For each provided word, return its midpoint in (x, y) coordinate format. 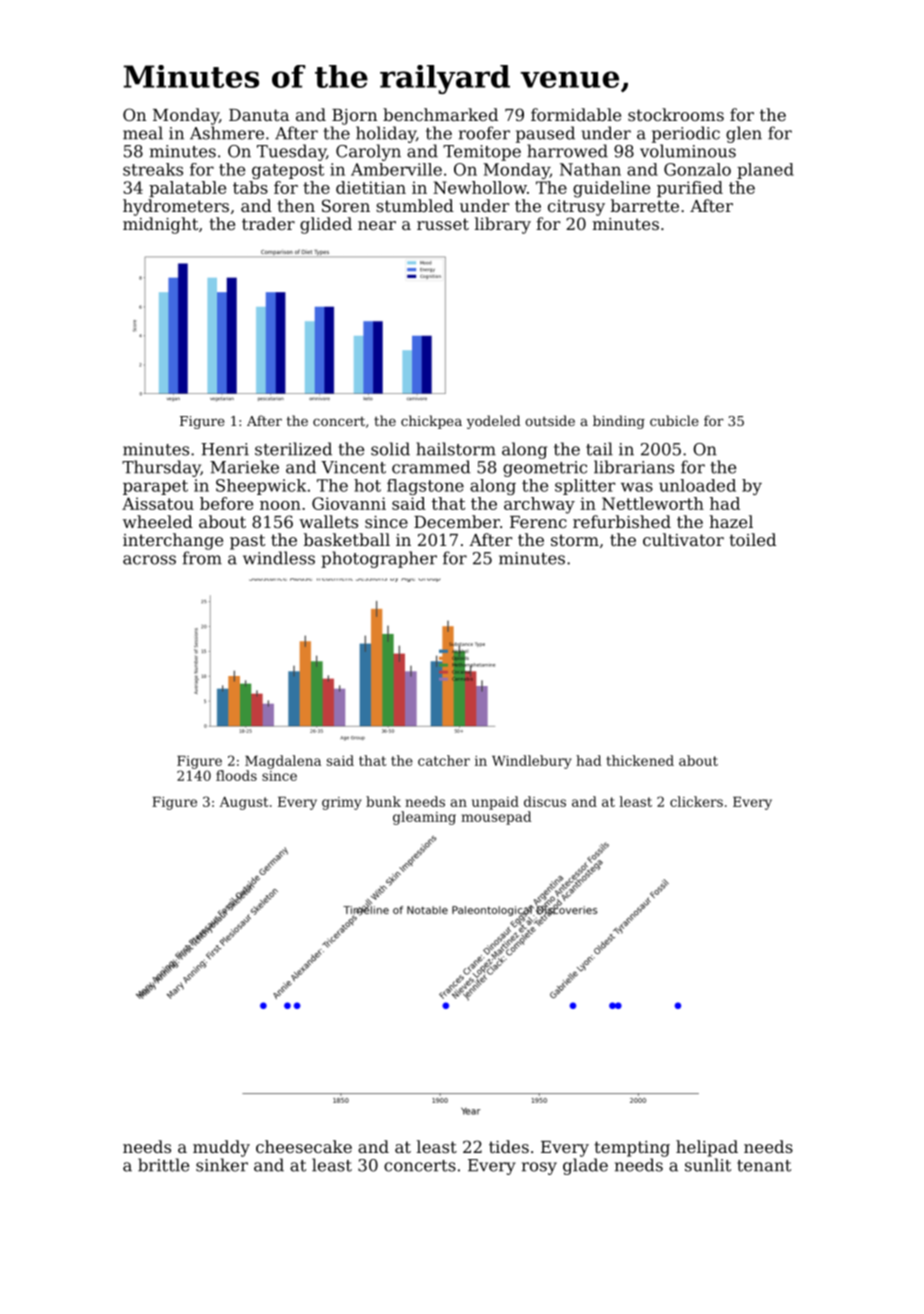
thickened (640, 760)
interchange (173, 541)
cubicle (674, 420)
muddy (221, 1148)
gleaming (424, 818)
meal (143, 133)
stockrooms (676, 114)
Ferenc (538, 522)
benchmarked (440, 114)
